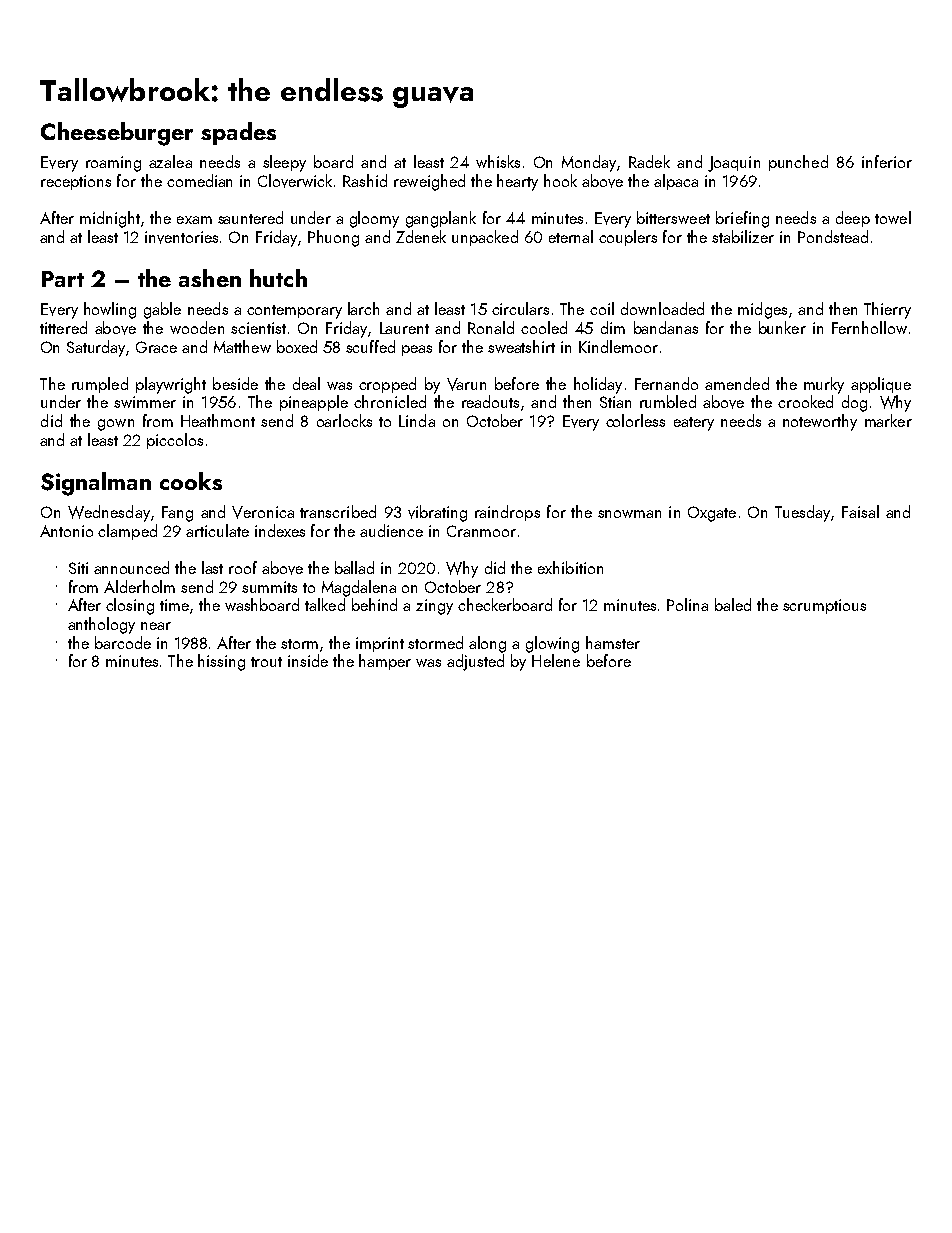  Describe the element at coordinates (417, 420) in the image. I see `Linda` at that location.
